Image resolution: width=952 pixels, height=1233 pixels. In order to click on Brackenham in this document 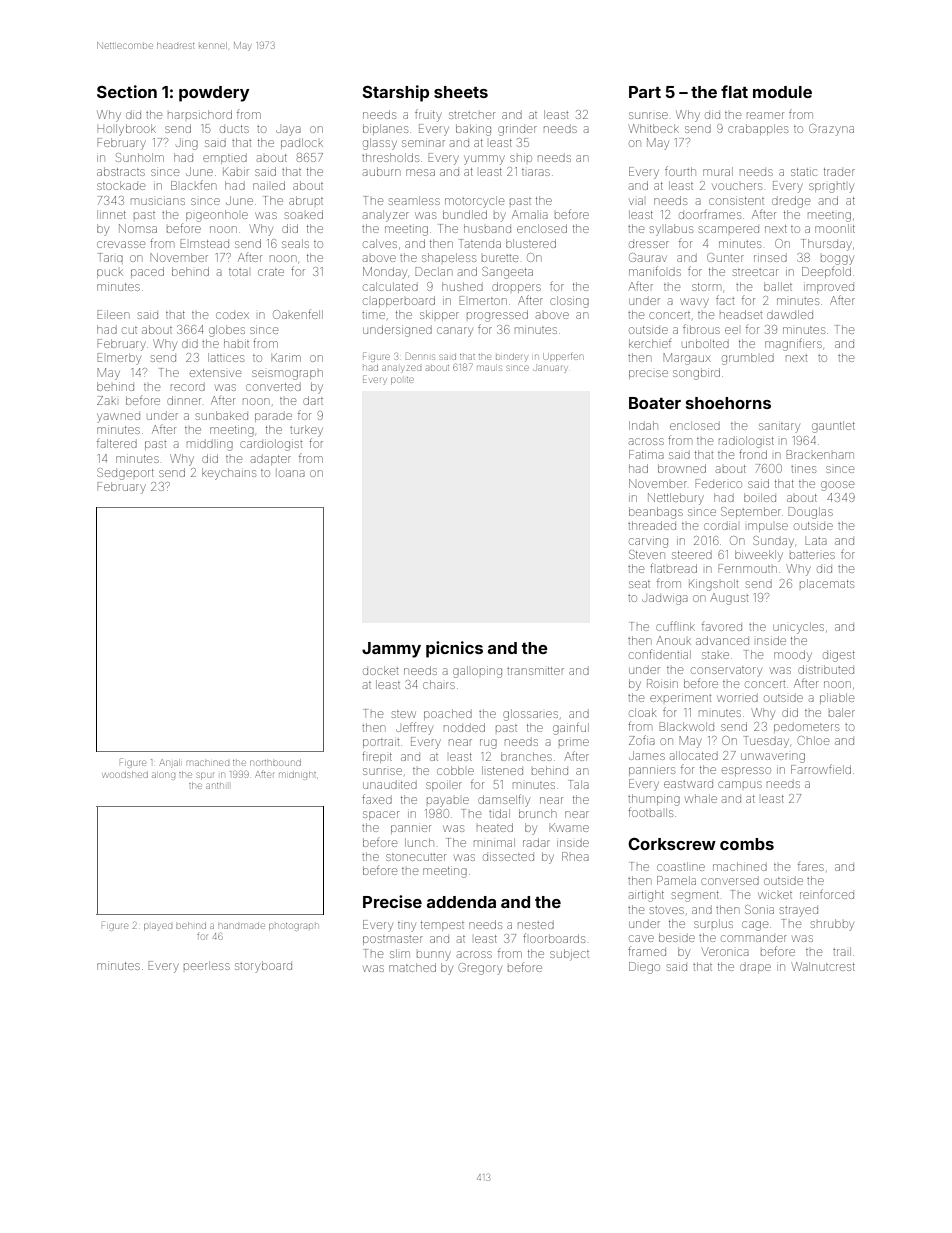, I will do `click(820, 454)`.
